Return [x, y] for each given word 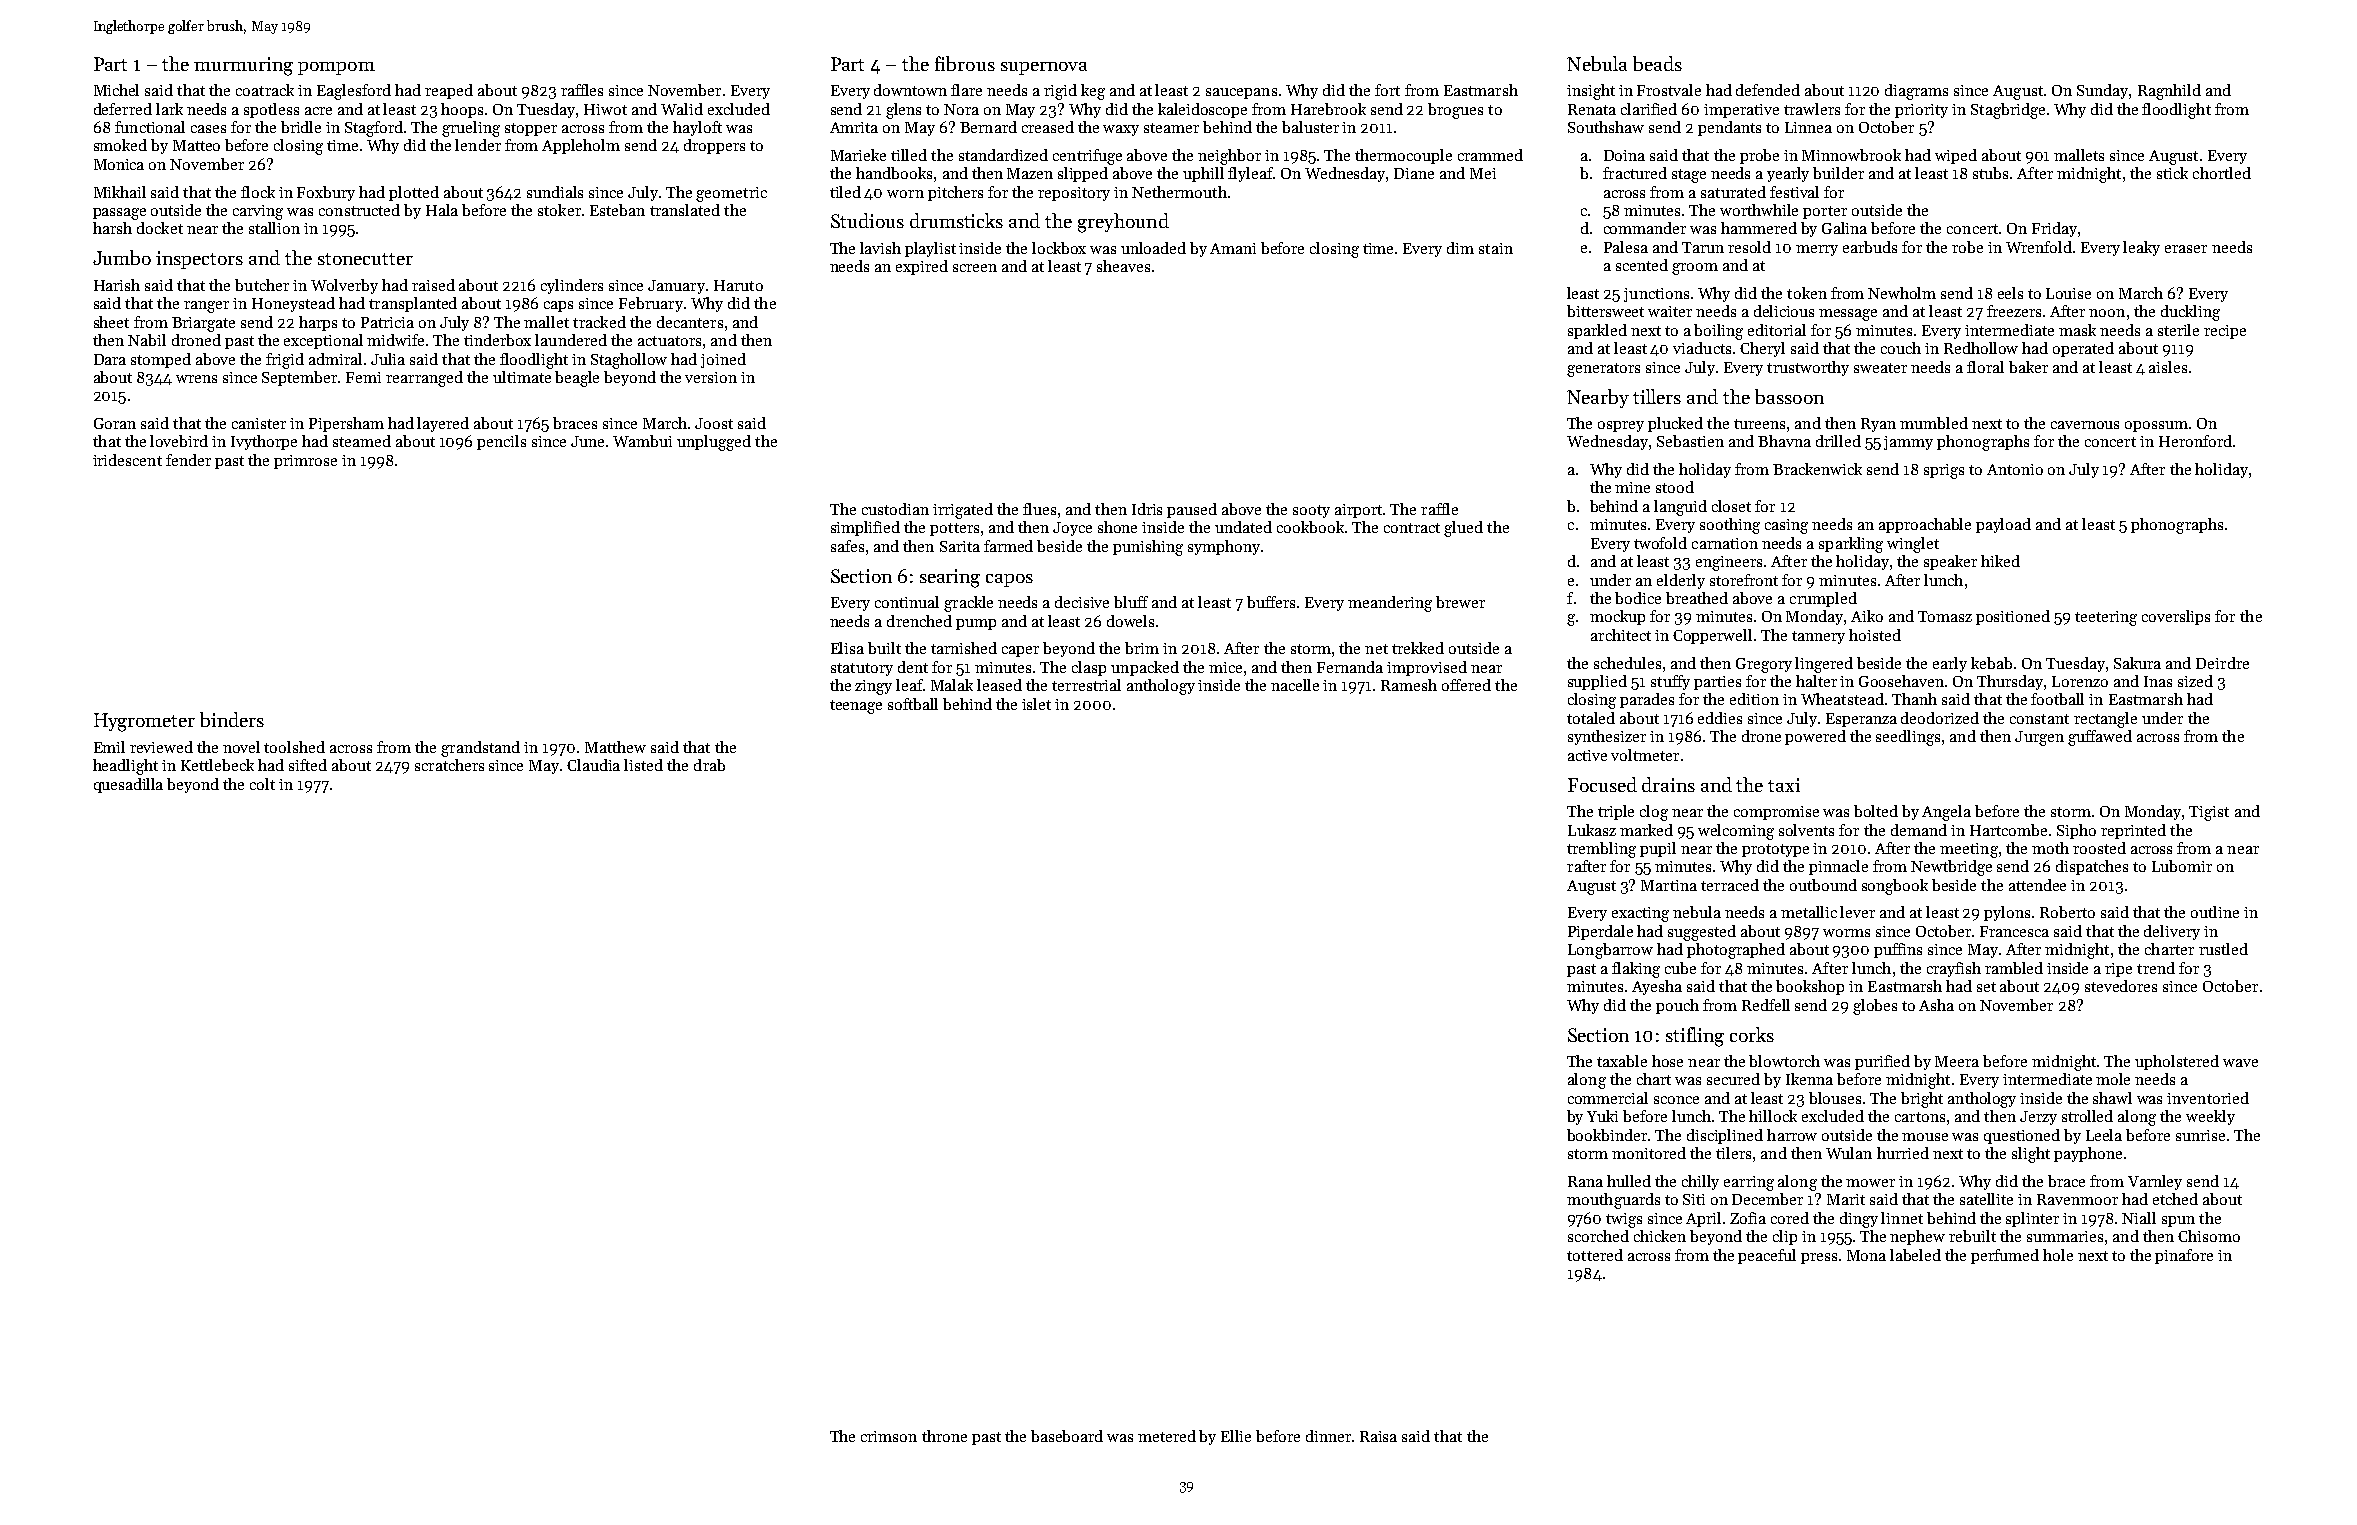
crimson [889, 1436]
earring [1749, 1183]
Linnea [1808, 127]
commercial [1608, 1098]
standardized [1003, 155]
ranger [206, 307]
